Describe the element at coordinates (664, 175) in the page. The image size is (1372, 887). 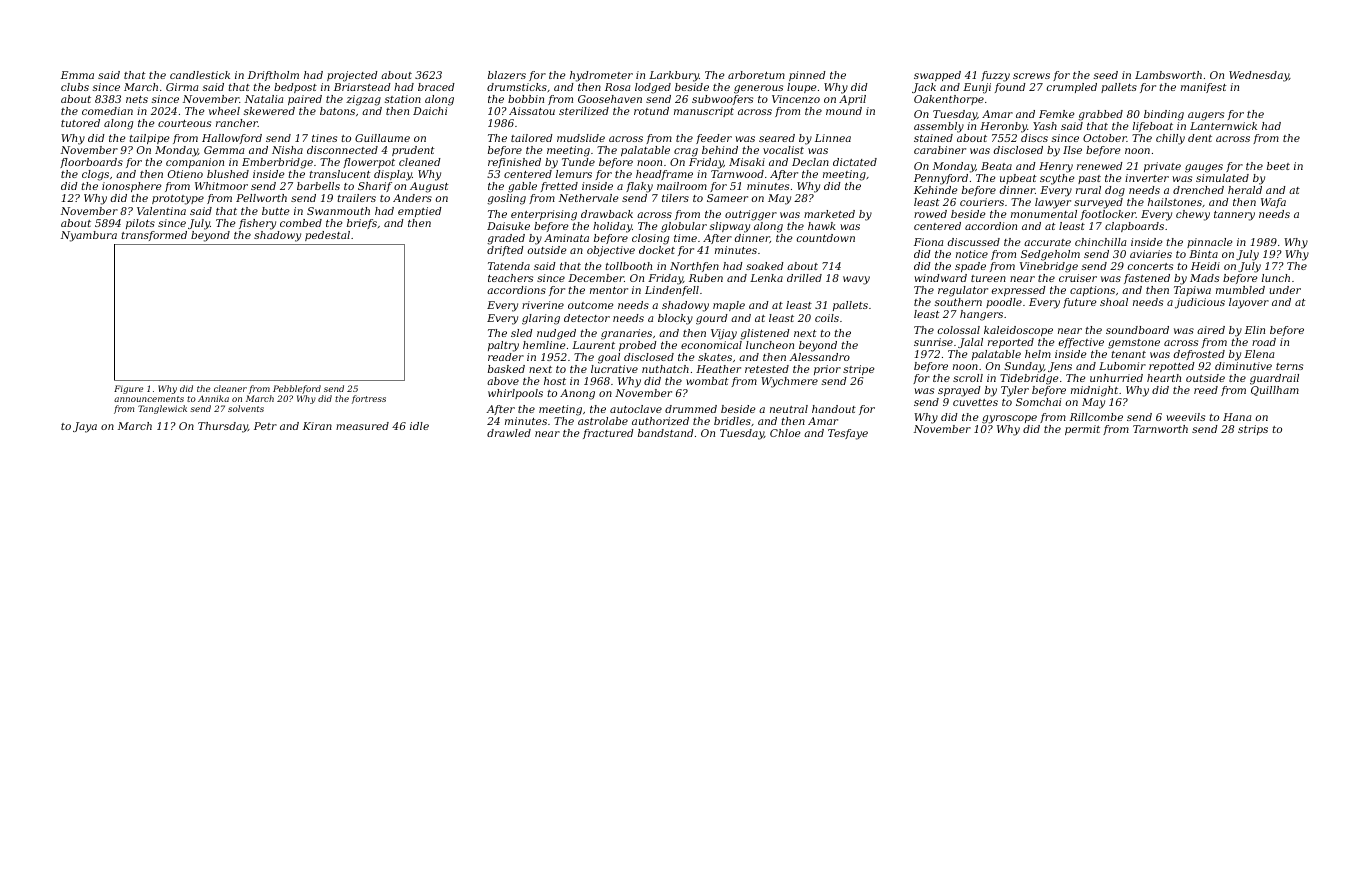
I see `headframe` at that location.
